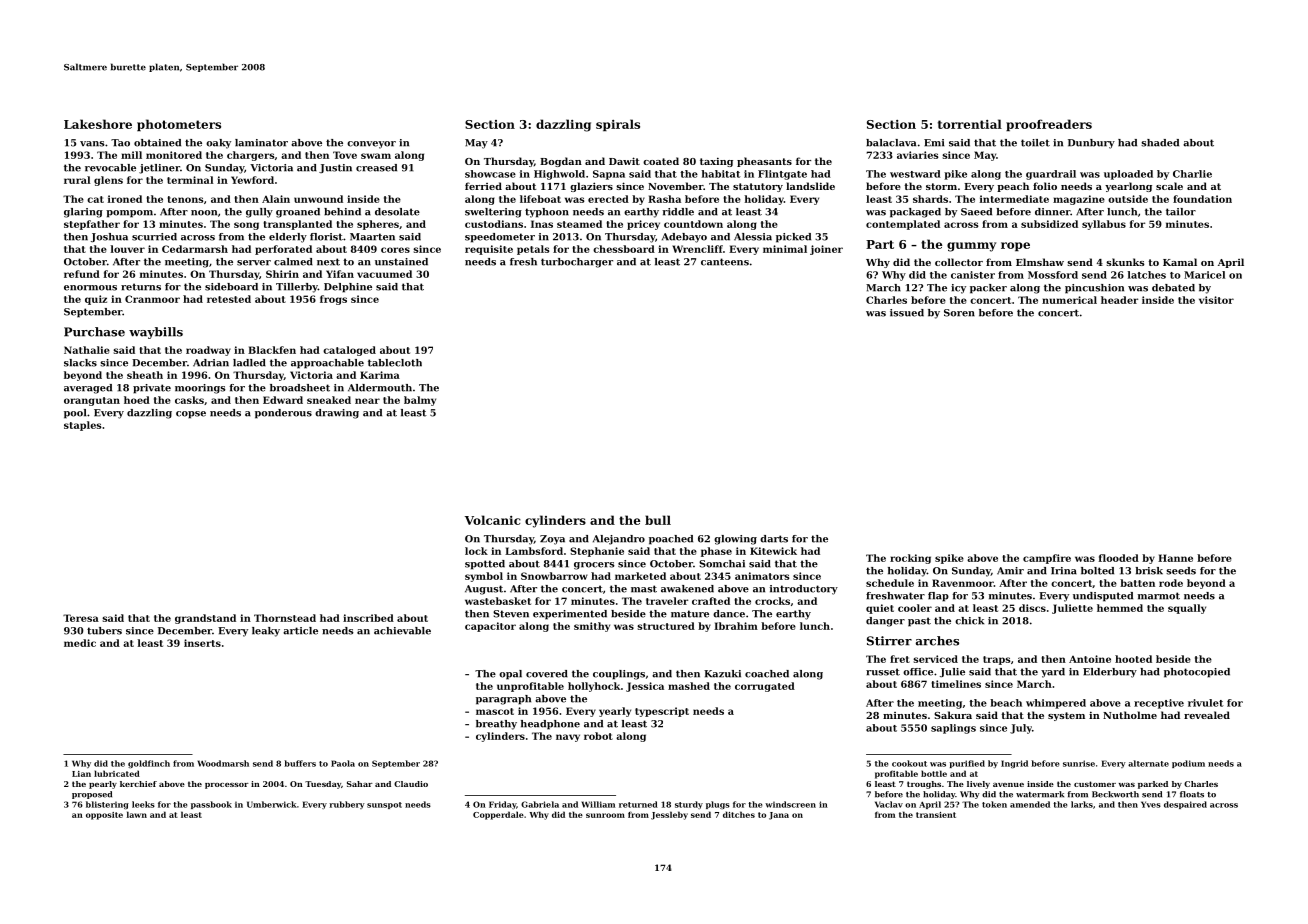  Describe the element at coordinates (1207, 715) in the screenshot. I see `revealed` at that location.
